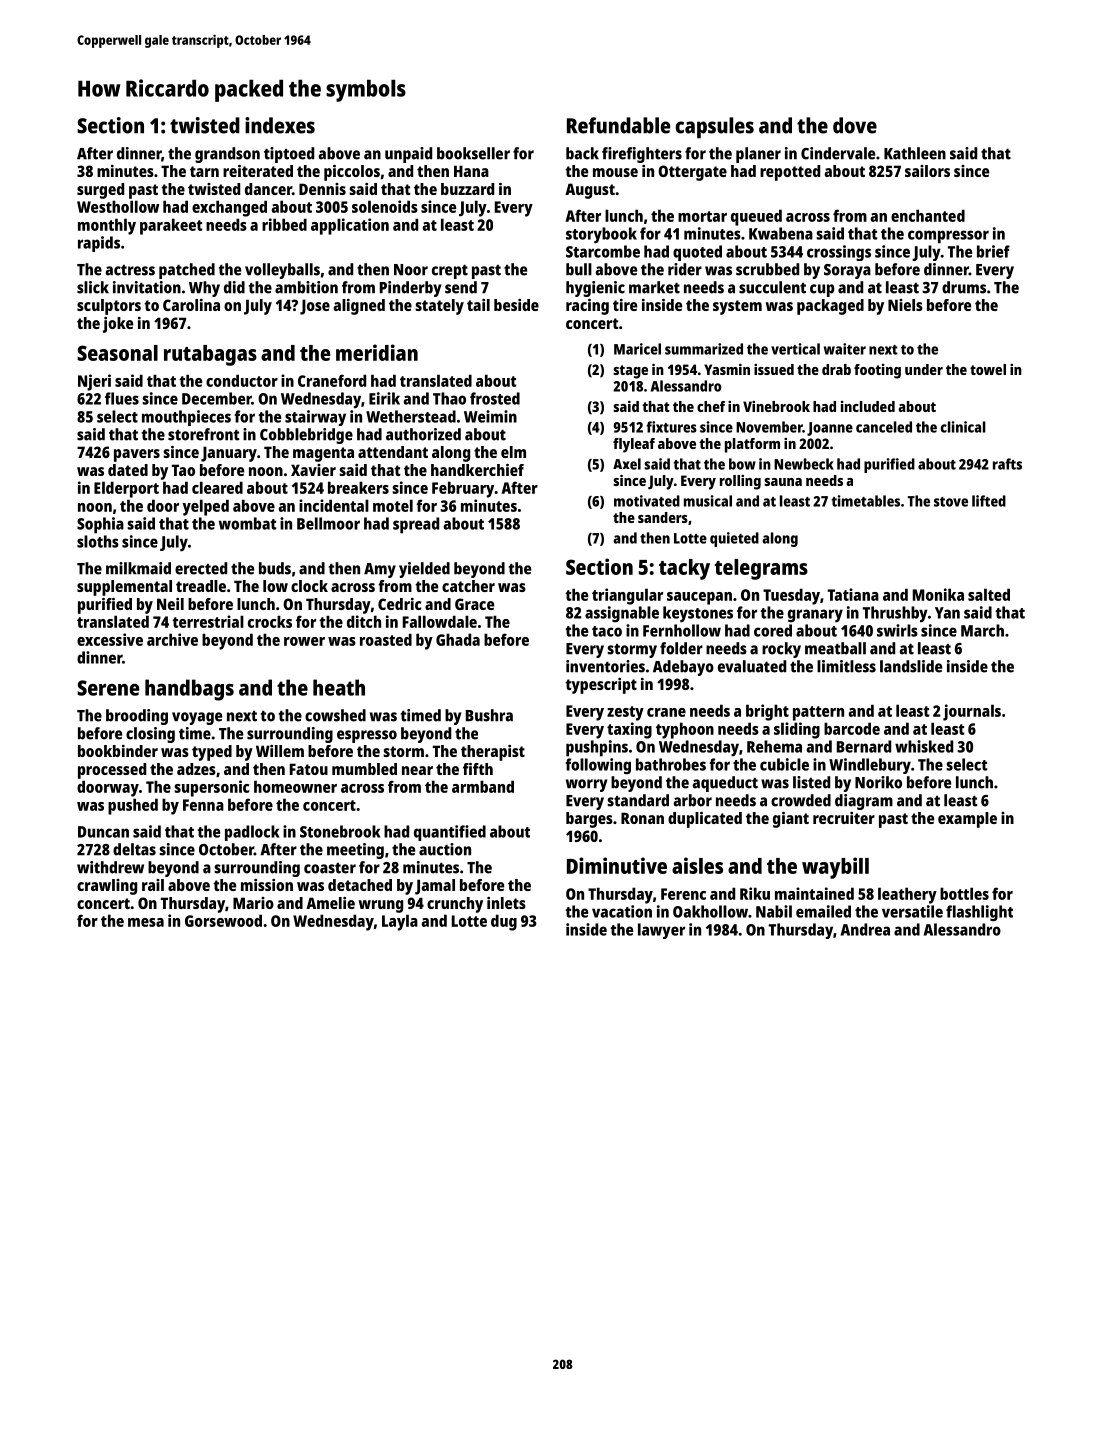 The image size is (1105, 1431). I want to click on back, so click(582, 153).
